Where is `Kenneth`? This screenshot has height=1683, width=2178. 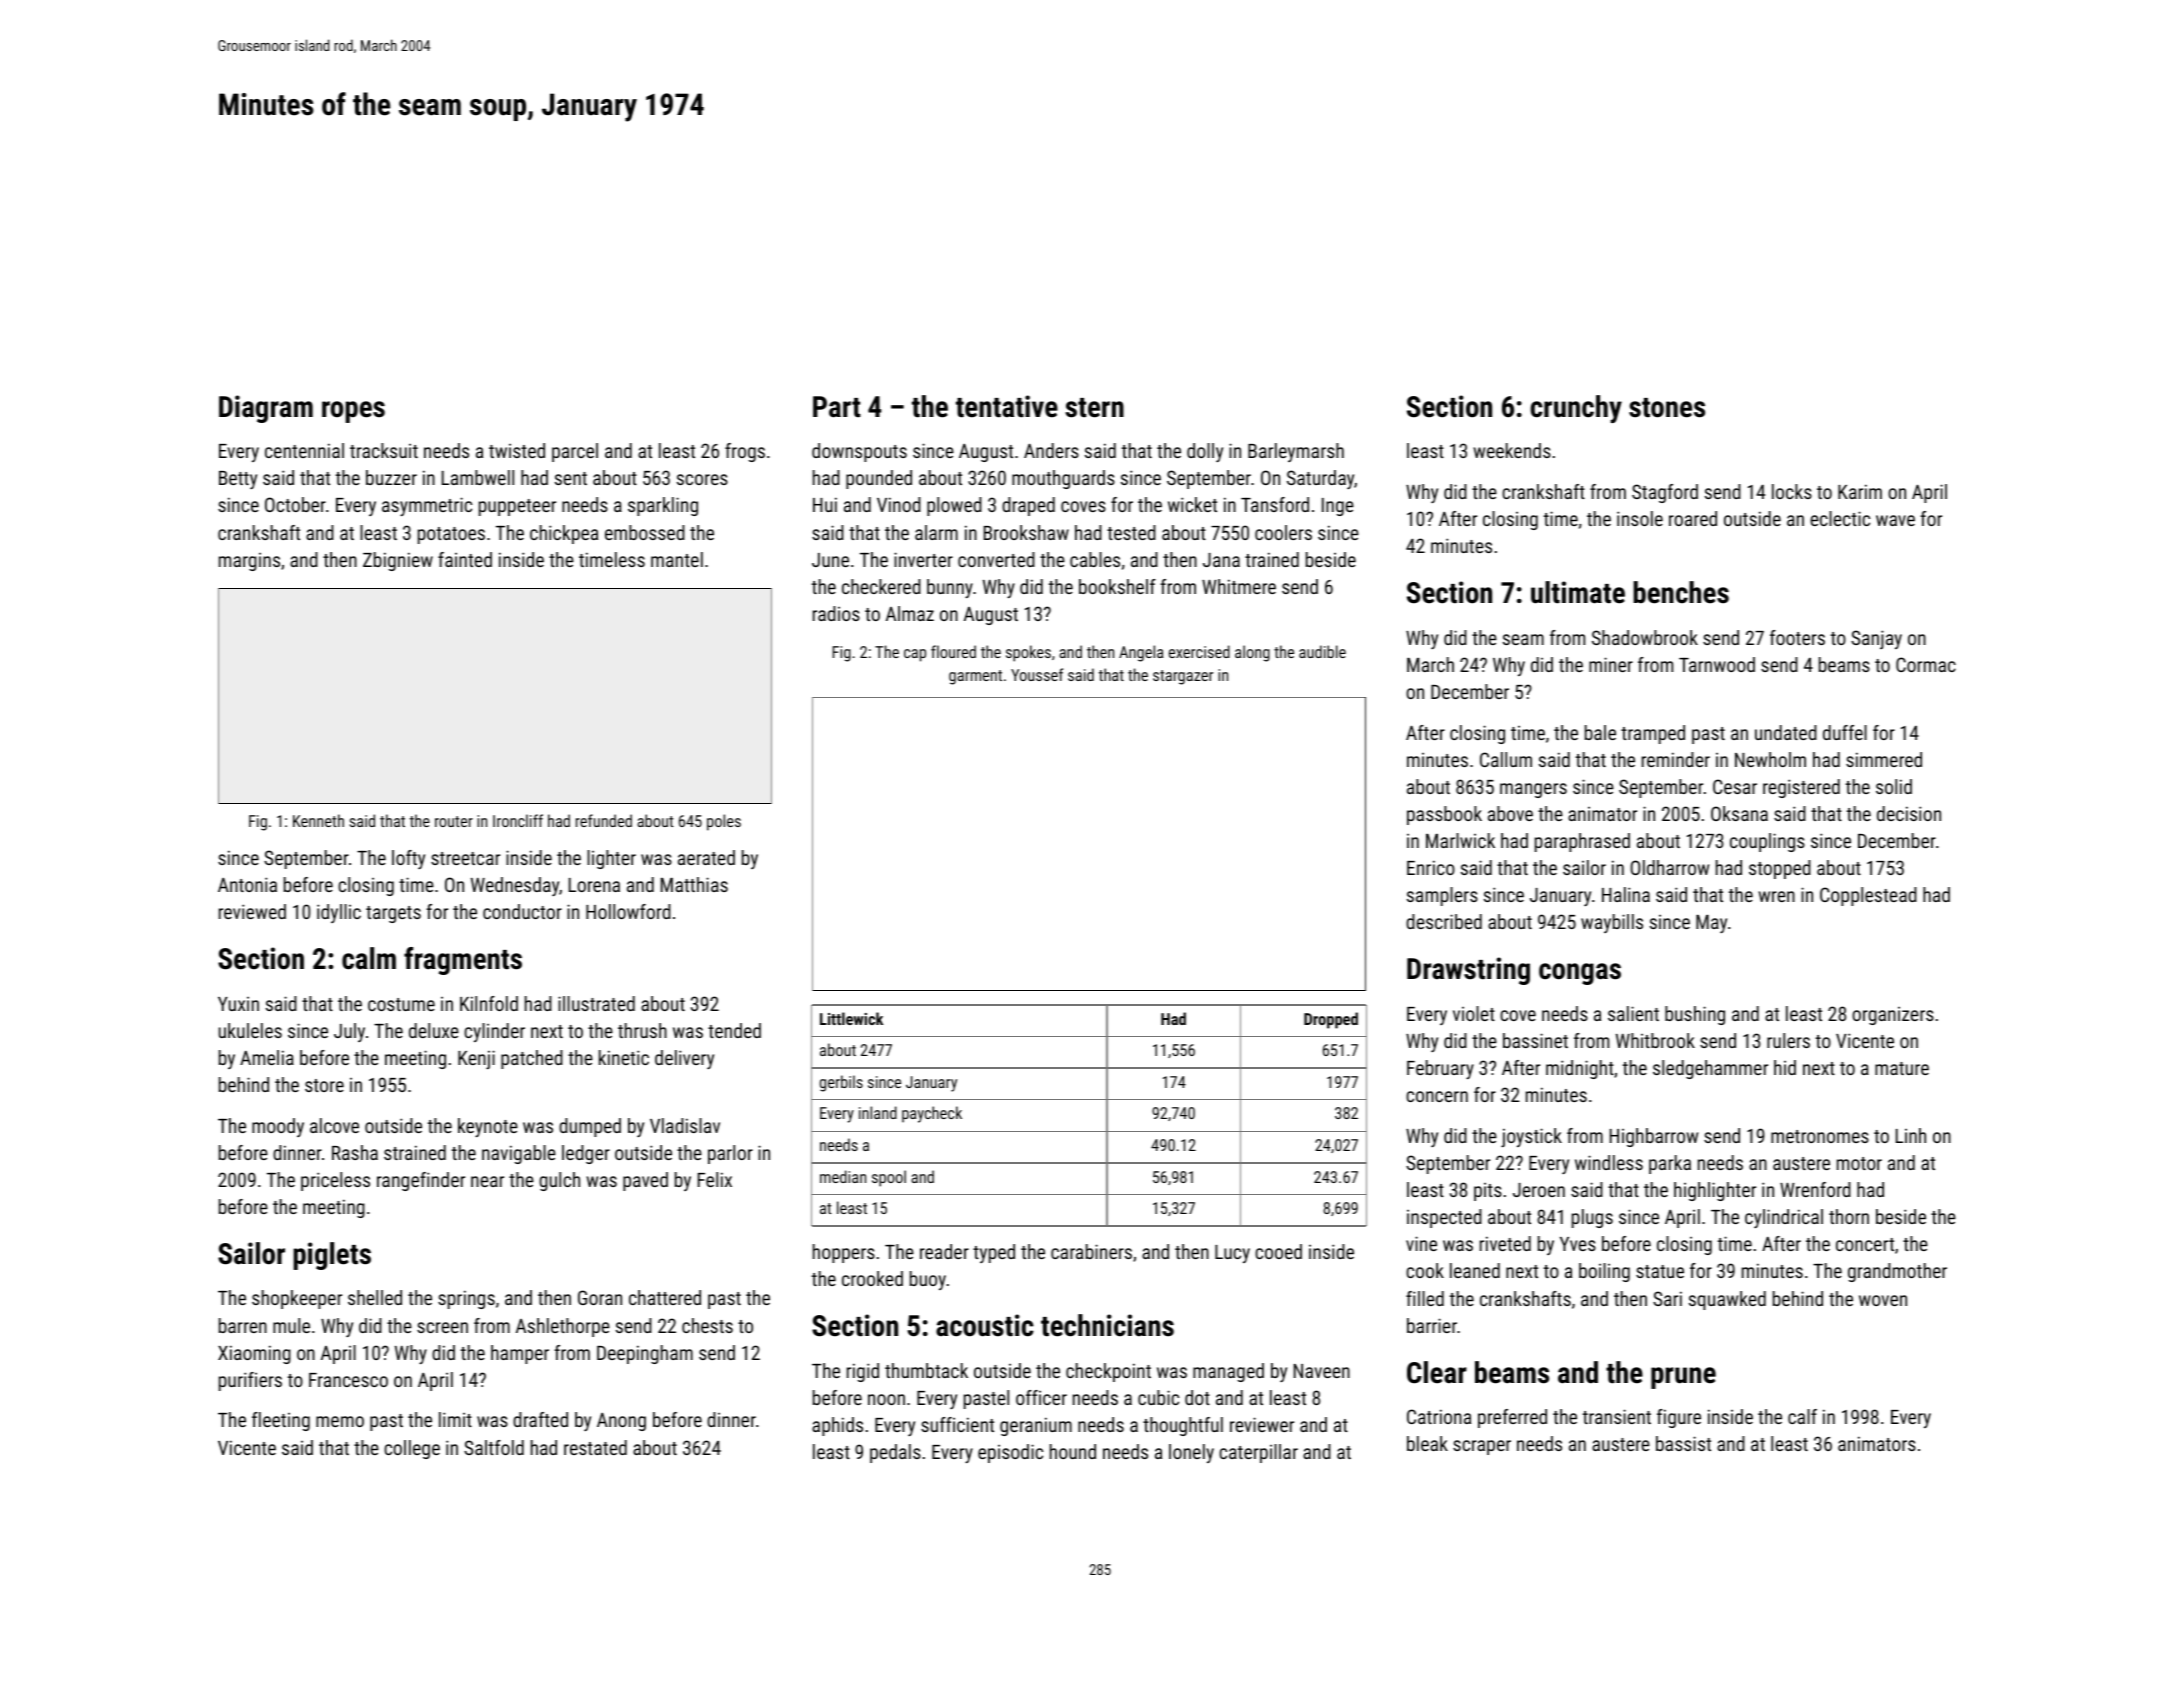
Kenneth is located at coordinates (318, 820).
